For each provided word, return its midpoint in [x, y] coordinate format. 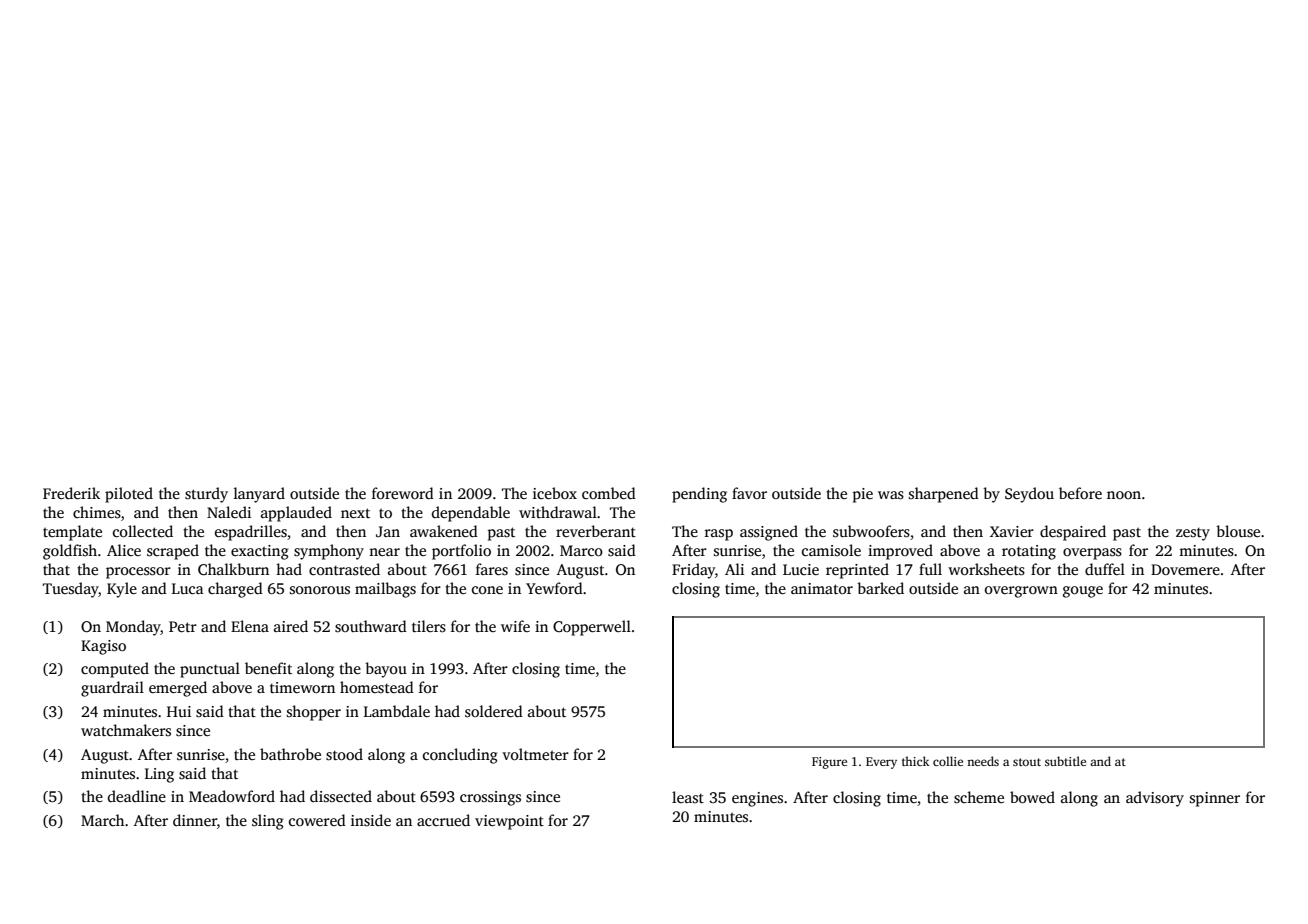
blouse [1238, 531]
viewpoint [509, 822]
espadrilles [251, 533]
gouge [1083, 592]
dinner [195, 820]
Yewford [554, 588]
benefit [268, 668]
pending [699, 495]
